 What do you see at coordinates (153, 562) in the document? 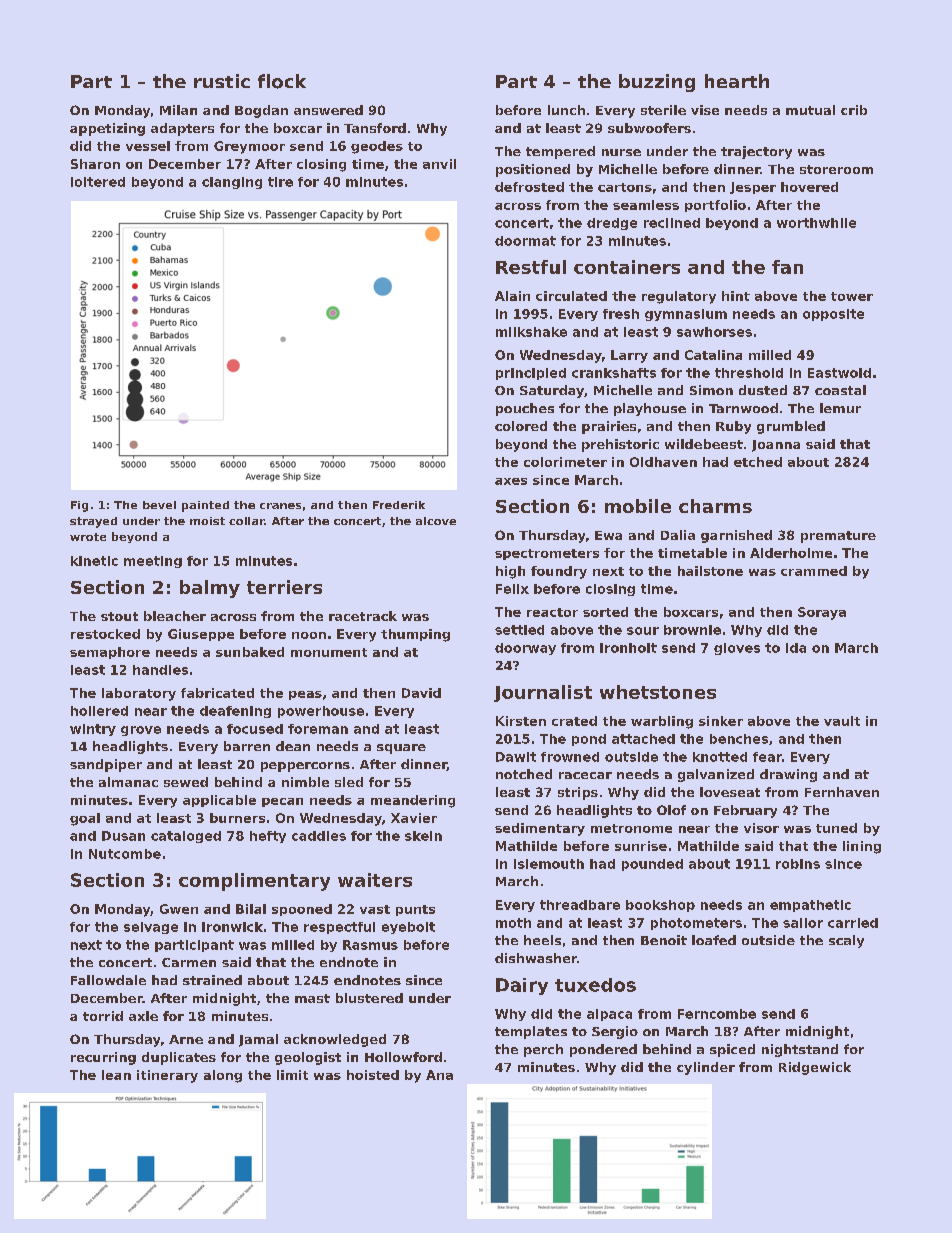
I see `meeting` at bounding box center [153, 562].
